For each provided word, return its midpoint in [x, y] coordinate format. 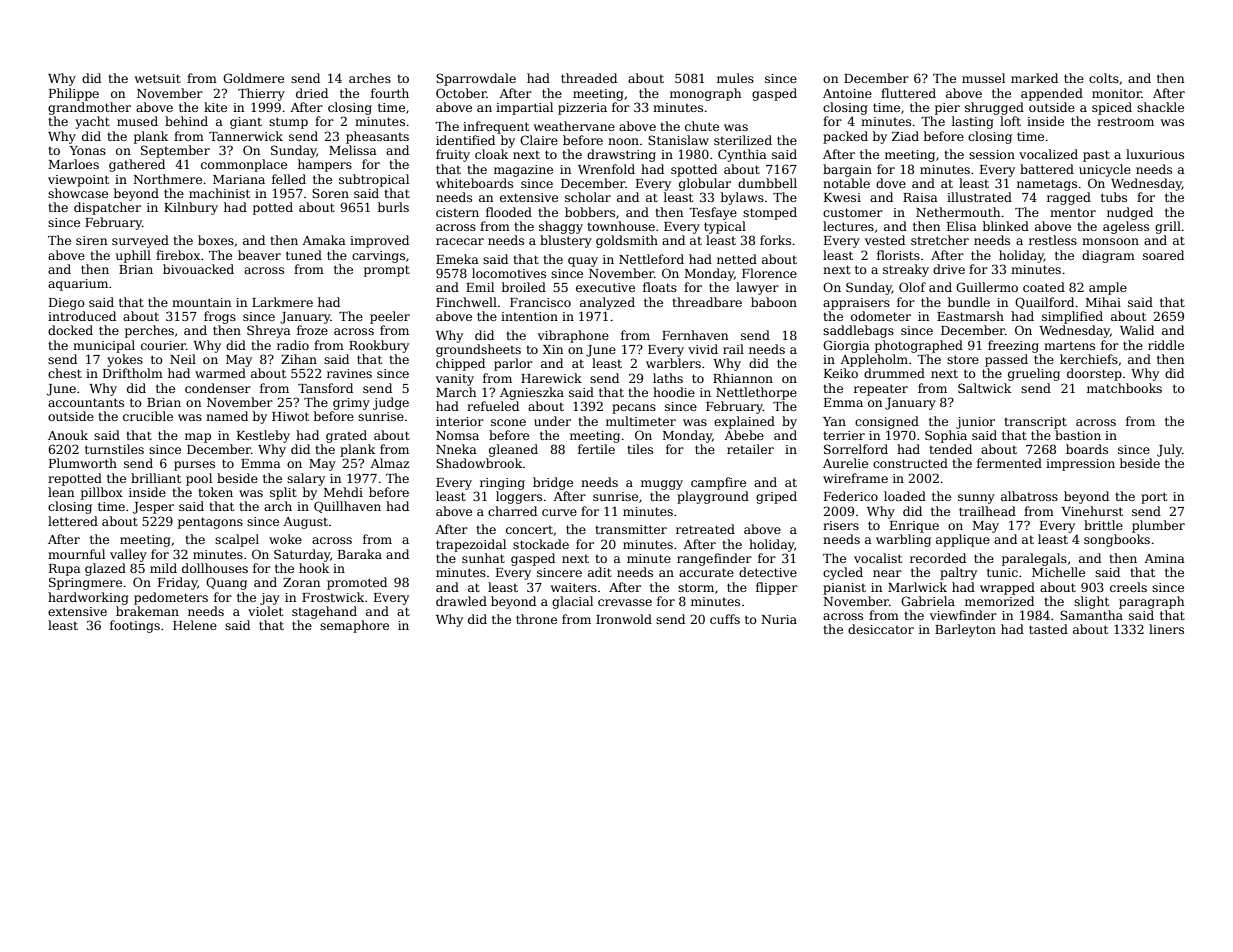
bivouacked [198, 269]
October [461, 93]
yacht [92, 122]
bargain [847, 170]
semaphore [354, 626]
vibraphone [573, 336]
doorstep [1094, 374]
